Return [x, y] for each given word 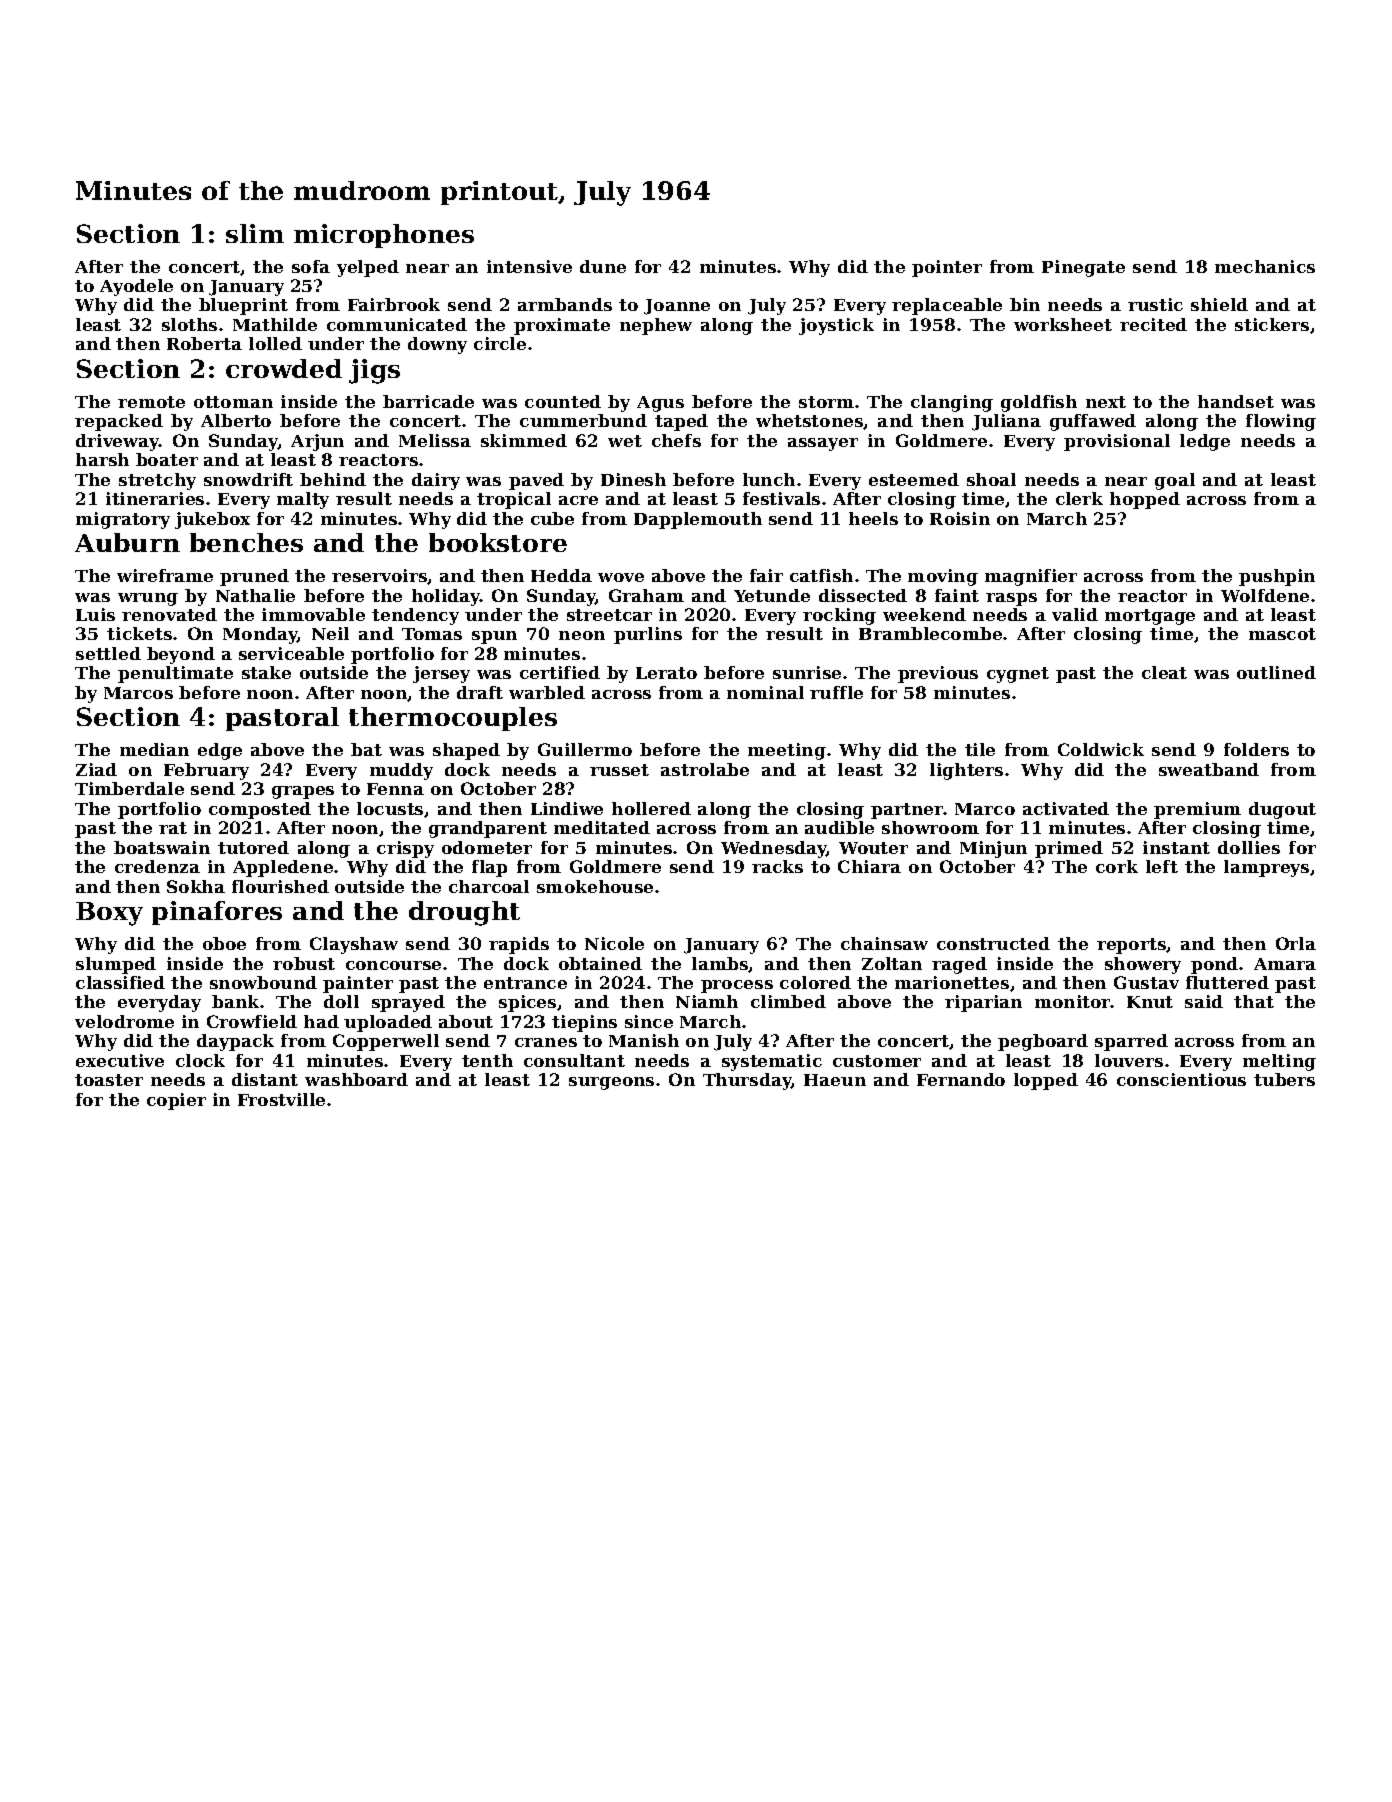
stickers [1272, 324]
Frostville [281, 1099]
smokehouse [595, 886]
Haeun [835, 1080]
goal [1175, 481]
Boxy [109, 914]
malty [303, 500]
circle [500, 343]
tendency [415, 616]
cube [552, 518]
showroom [930, 827]
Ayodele [136, 287]
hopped [1145, 500]
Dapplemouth [698, 520]
